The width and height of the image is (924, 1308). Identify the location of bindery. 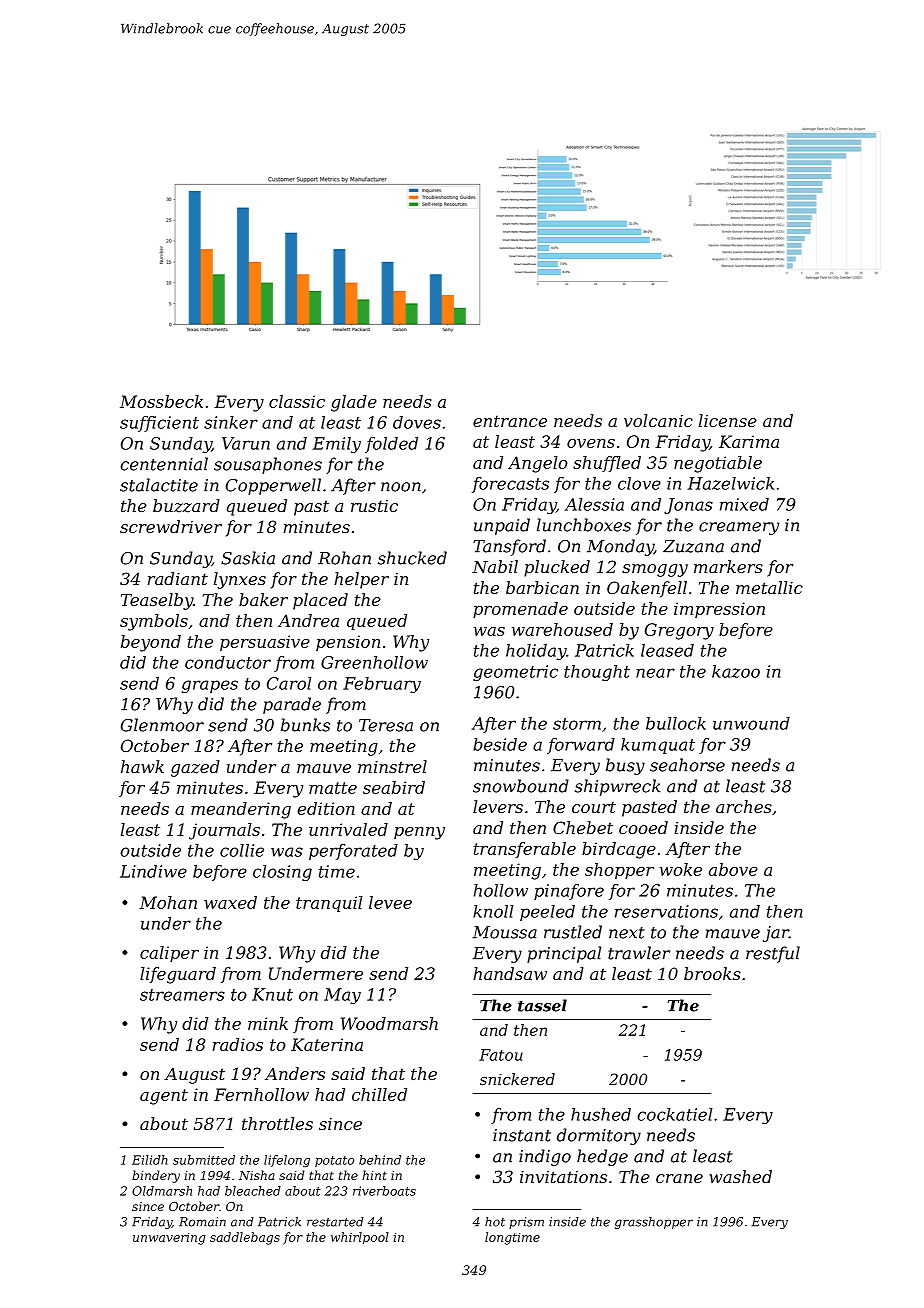
(156, 1176).
